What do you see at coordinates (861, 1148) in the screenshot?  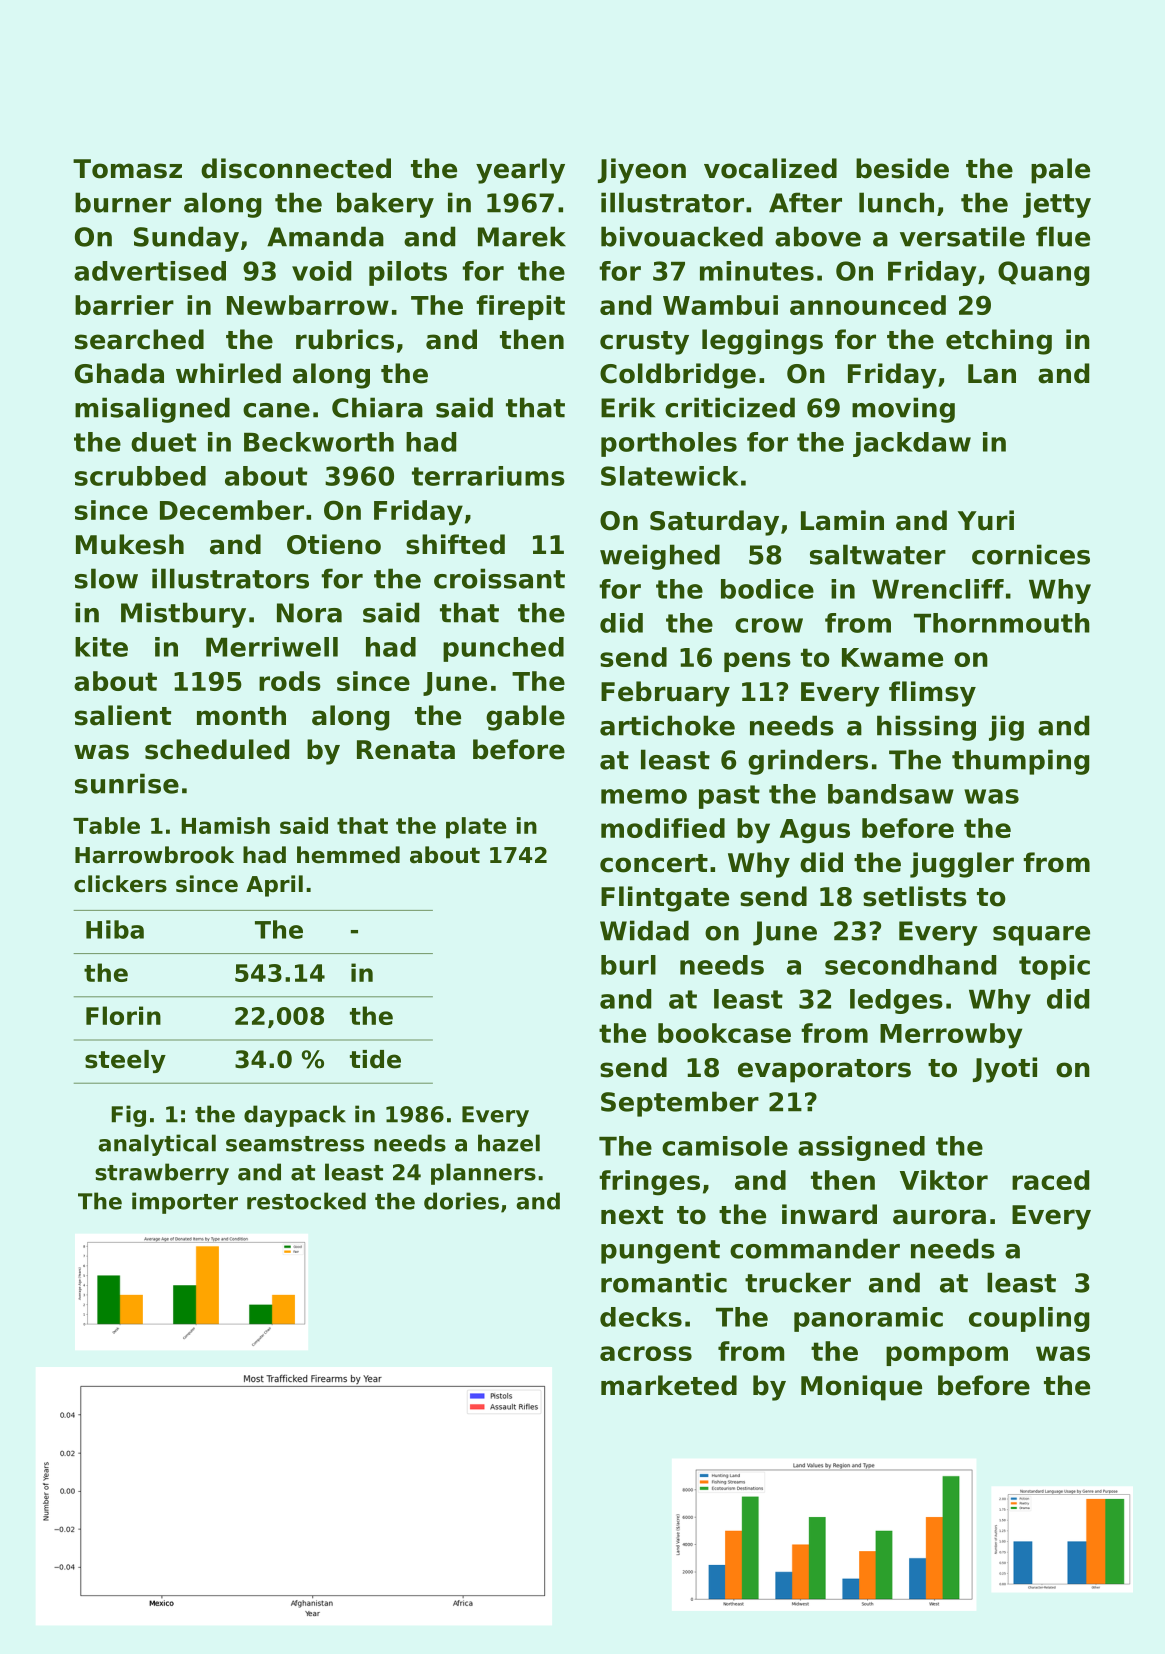 I see `assigned` at bounding box center [861, 1148].
